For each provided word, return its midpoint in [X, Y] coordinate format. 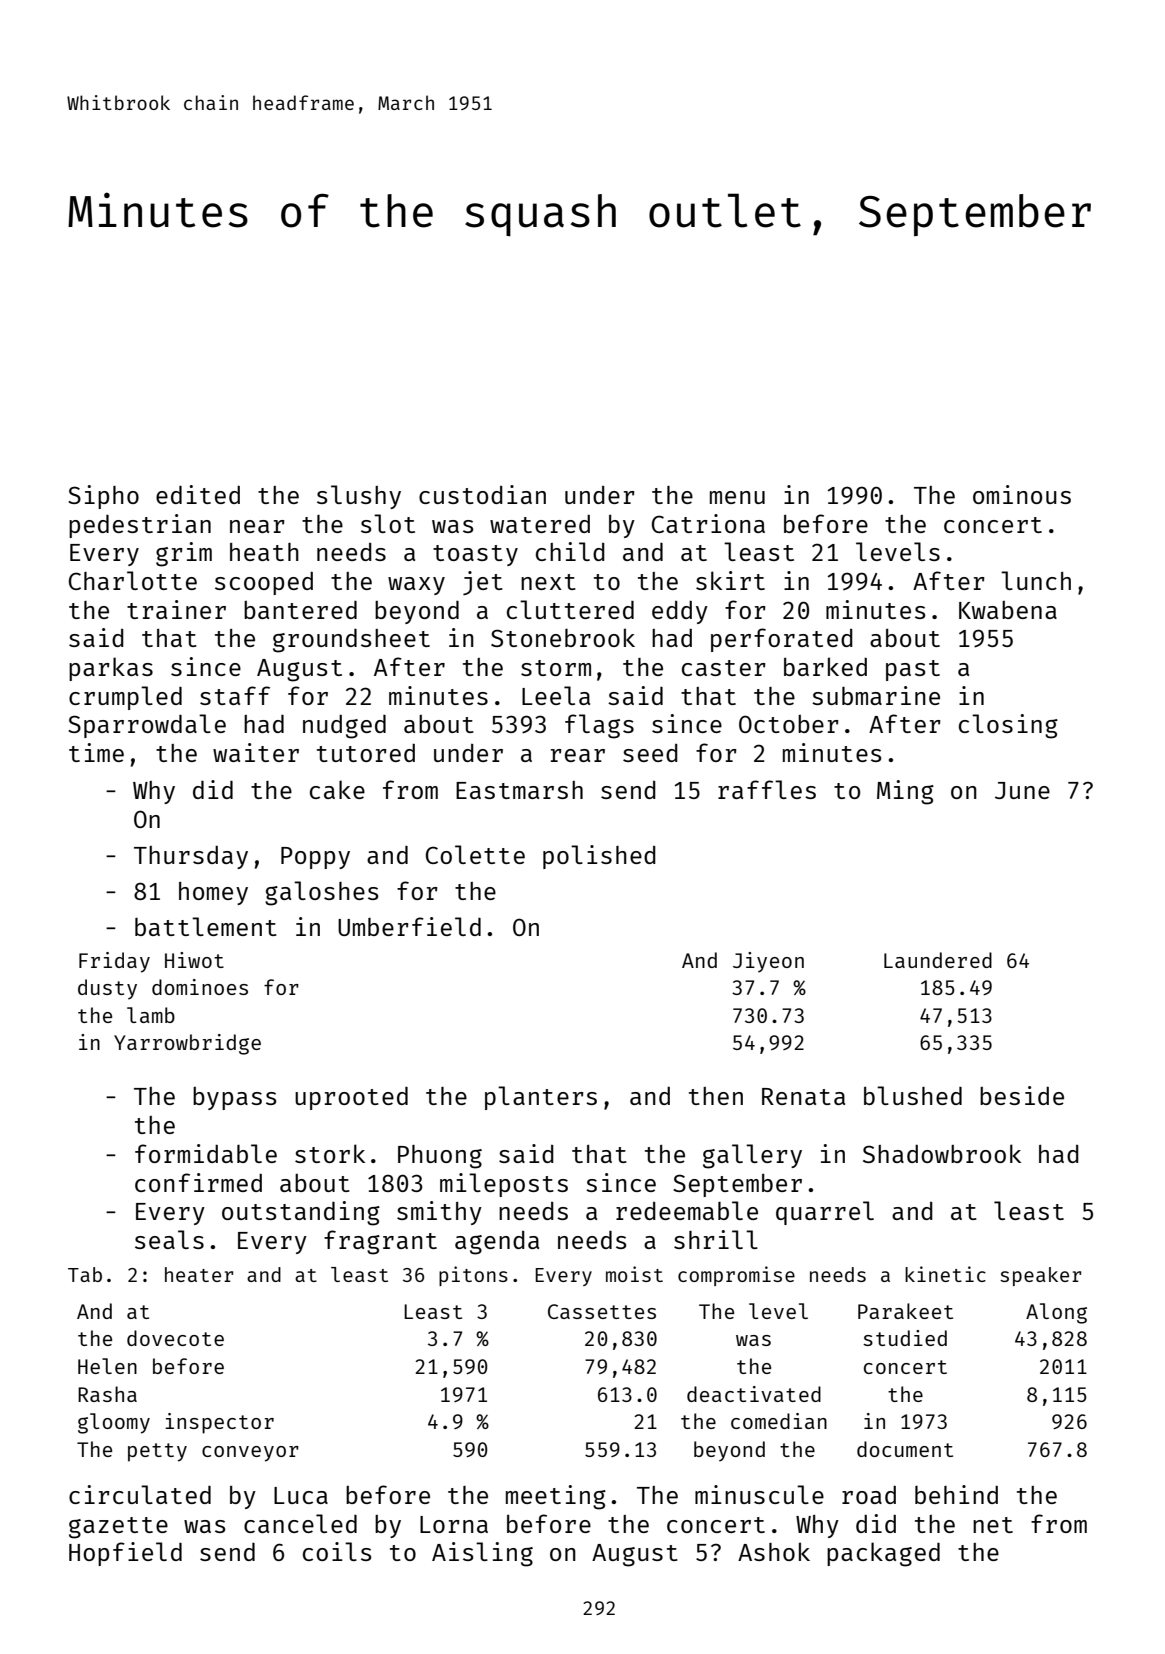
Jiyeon [768, 962]
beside [1022, 1095]
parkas [111, 669]
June [1022, 790]
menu [737, 497]
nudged [344, 726]
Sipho [103, 497]
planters [541, 1098]
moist [634, 1274]
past [913, 670]
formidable [206, 1153]
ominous [1022, 494]
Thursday [191, 857]
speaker [1040, 1276]
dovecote [175, 1338]
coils [337, 1551]
